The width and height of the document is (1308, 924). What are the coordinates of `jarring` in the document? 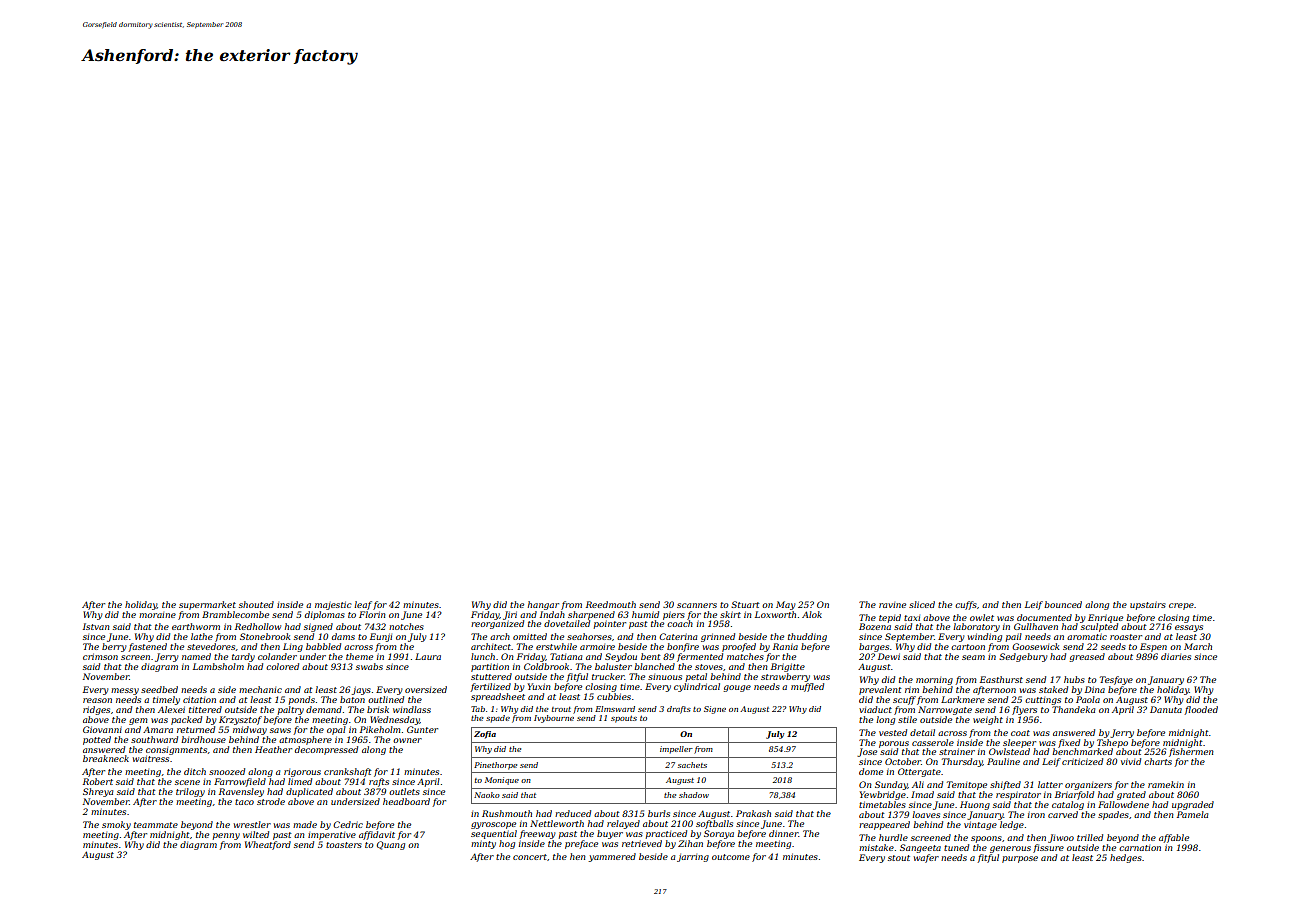 It's located at (693, 858).
